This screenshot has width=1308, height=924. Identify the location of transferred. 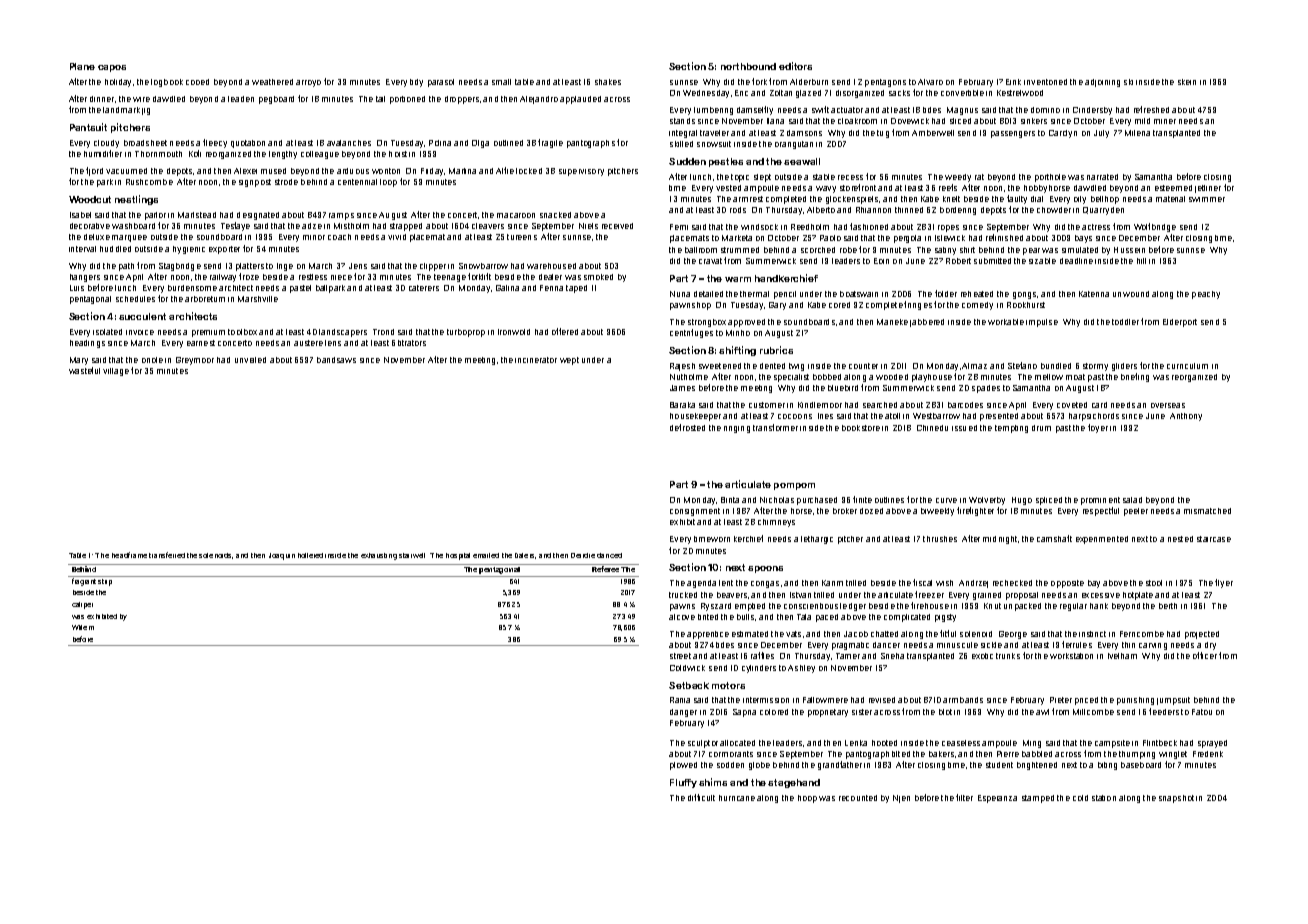
(167, 555).
